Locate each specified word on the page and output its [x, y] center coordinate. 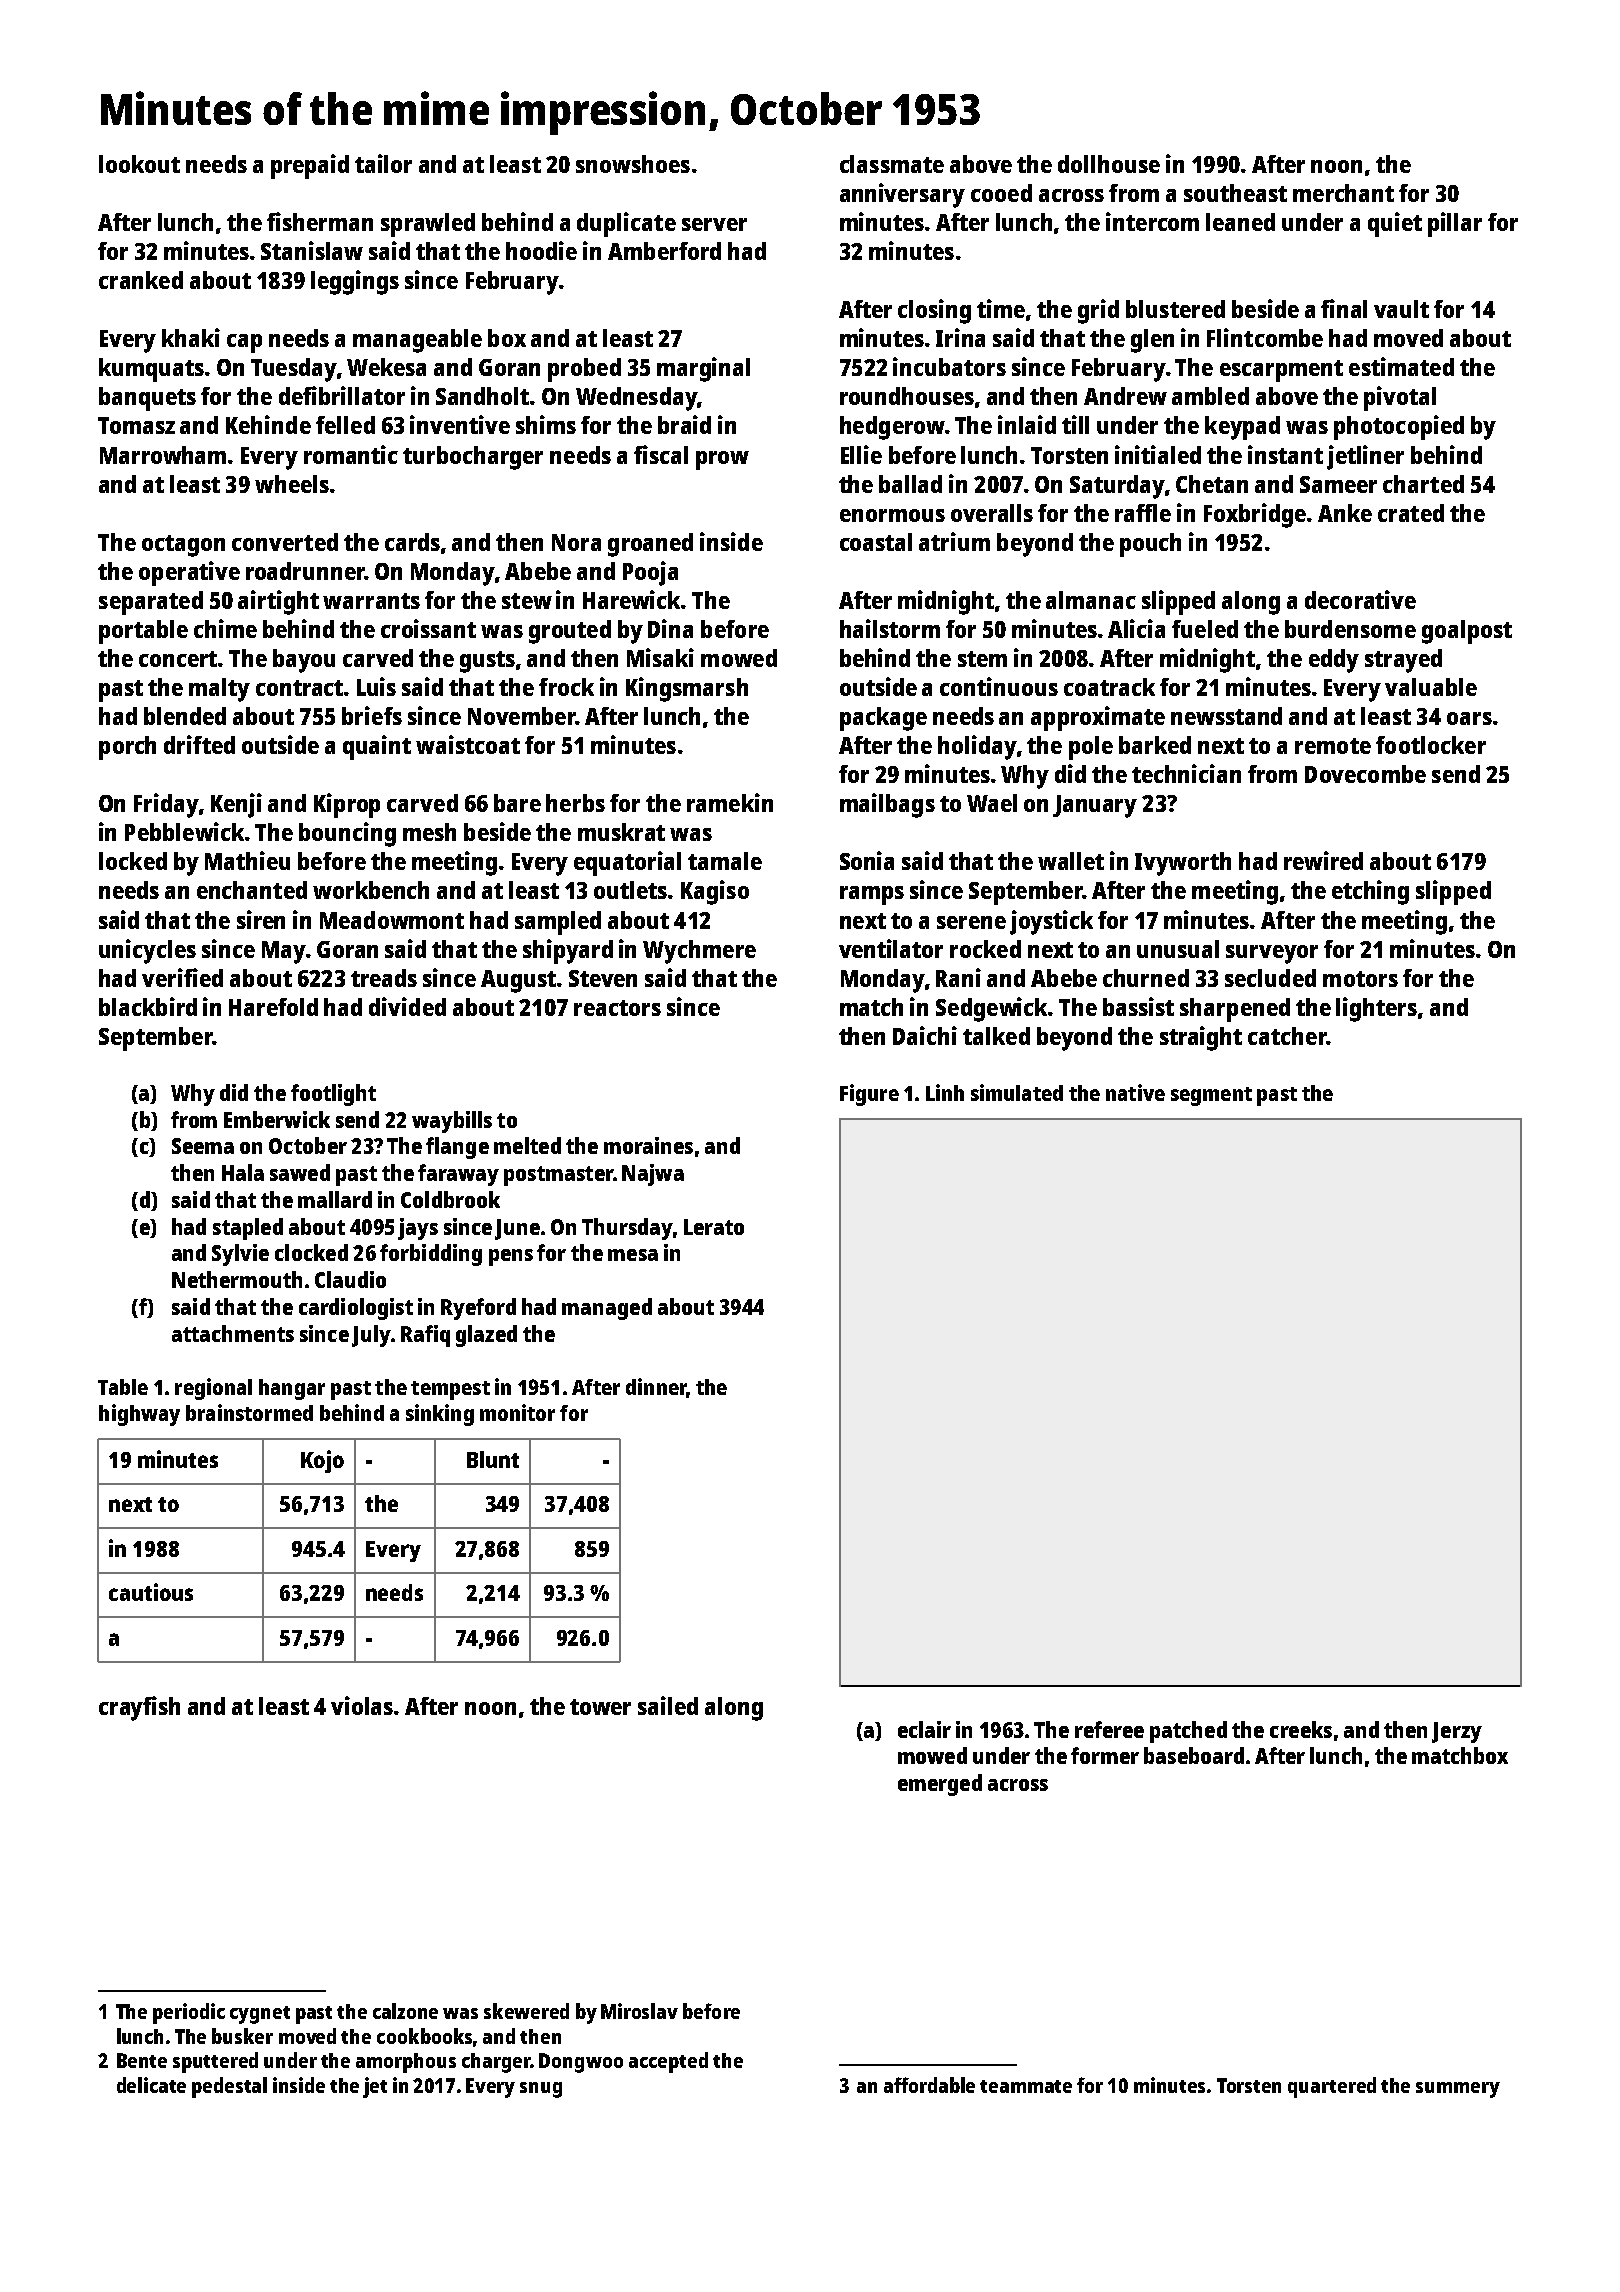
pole [1091, 748]
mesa [633, 1255]
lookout [139, 164]
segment [1211, 1096]
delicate [151, 2085]
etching [1370, 892]
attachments [233, 1333]
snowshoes [633, 164]
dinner [656, 1388]
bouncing [347, 834]
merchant [1343, 193]
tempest [450, 1390]
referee [1109, 1729]
